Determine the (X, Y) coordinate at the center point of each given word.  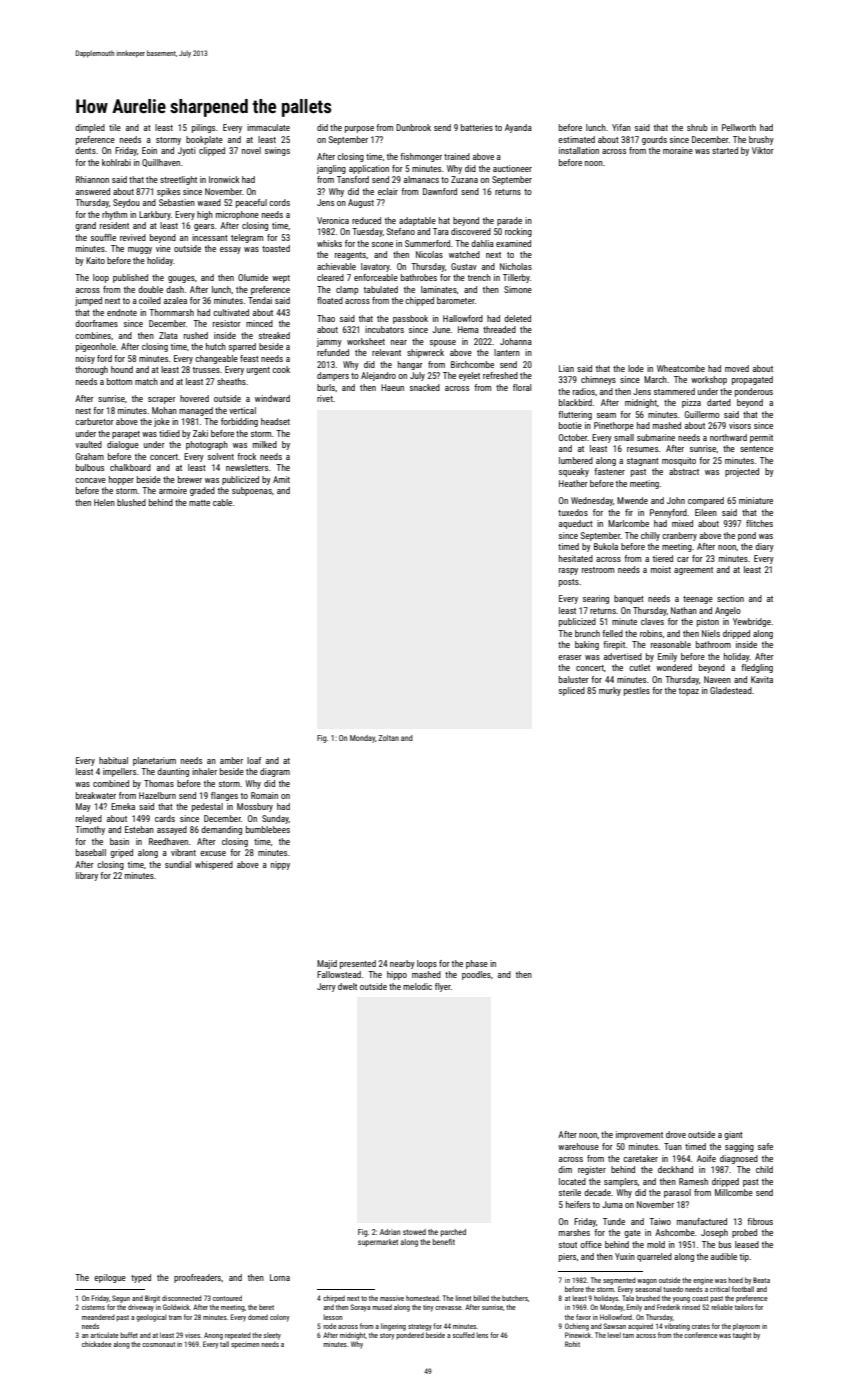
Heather (573, 483)
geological (151, 1318)
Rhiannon (92, 179)
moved (737, 368)
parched (453, 1233)
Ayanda (518, 128)
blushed (131, 502)
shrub (697, 127)
